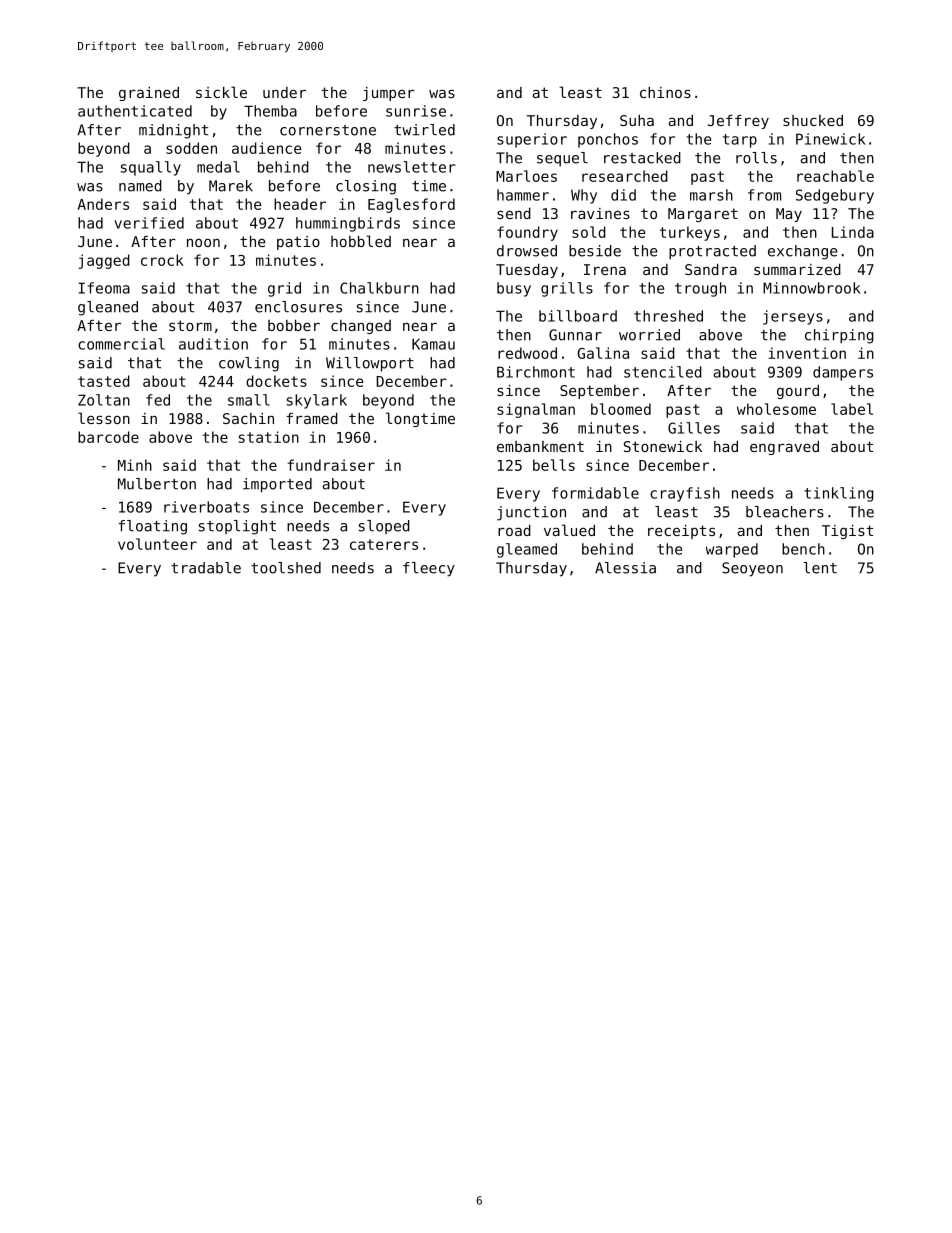 This page has height=1233, width=952. I want to click on Gunnar, so click(575, 335).
